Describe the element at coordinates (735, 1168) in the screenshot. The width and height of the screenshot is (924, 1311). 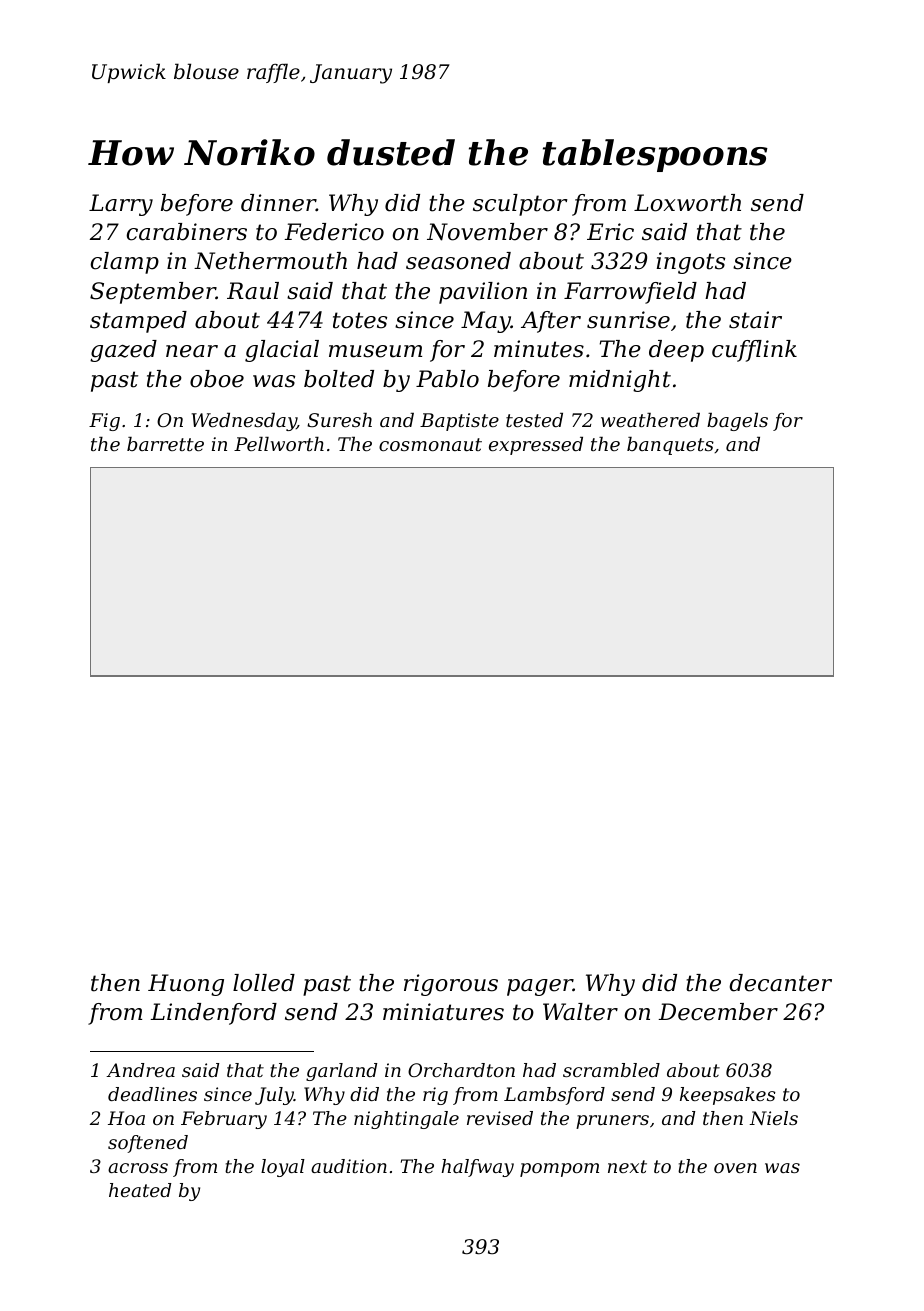
I see `oven` at that location.
